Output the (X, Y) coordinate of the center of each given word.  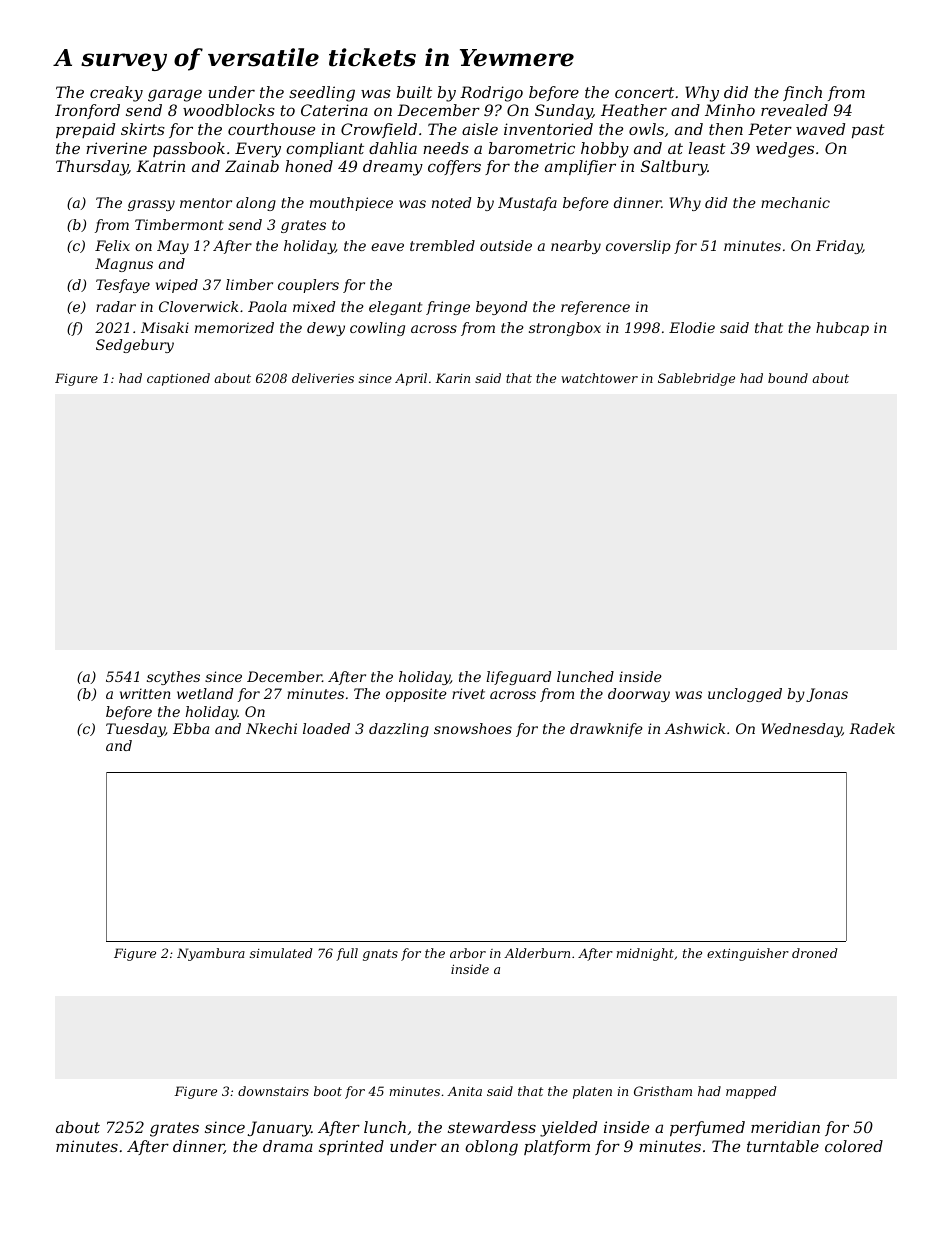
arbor (468, 953)
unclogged (745, 695)
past (868, 131)
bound (788, 378)
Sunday (564, 112)
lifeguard (518, 678)
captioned (178, 379)
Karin (452, 378)
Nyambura (211, 954)
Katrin (160, 166)
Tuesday (135, 730)
